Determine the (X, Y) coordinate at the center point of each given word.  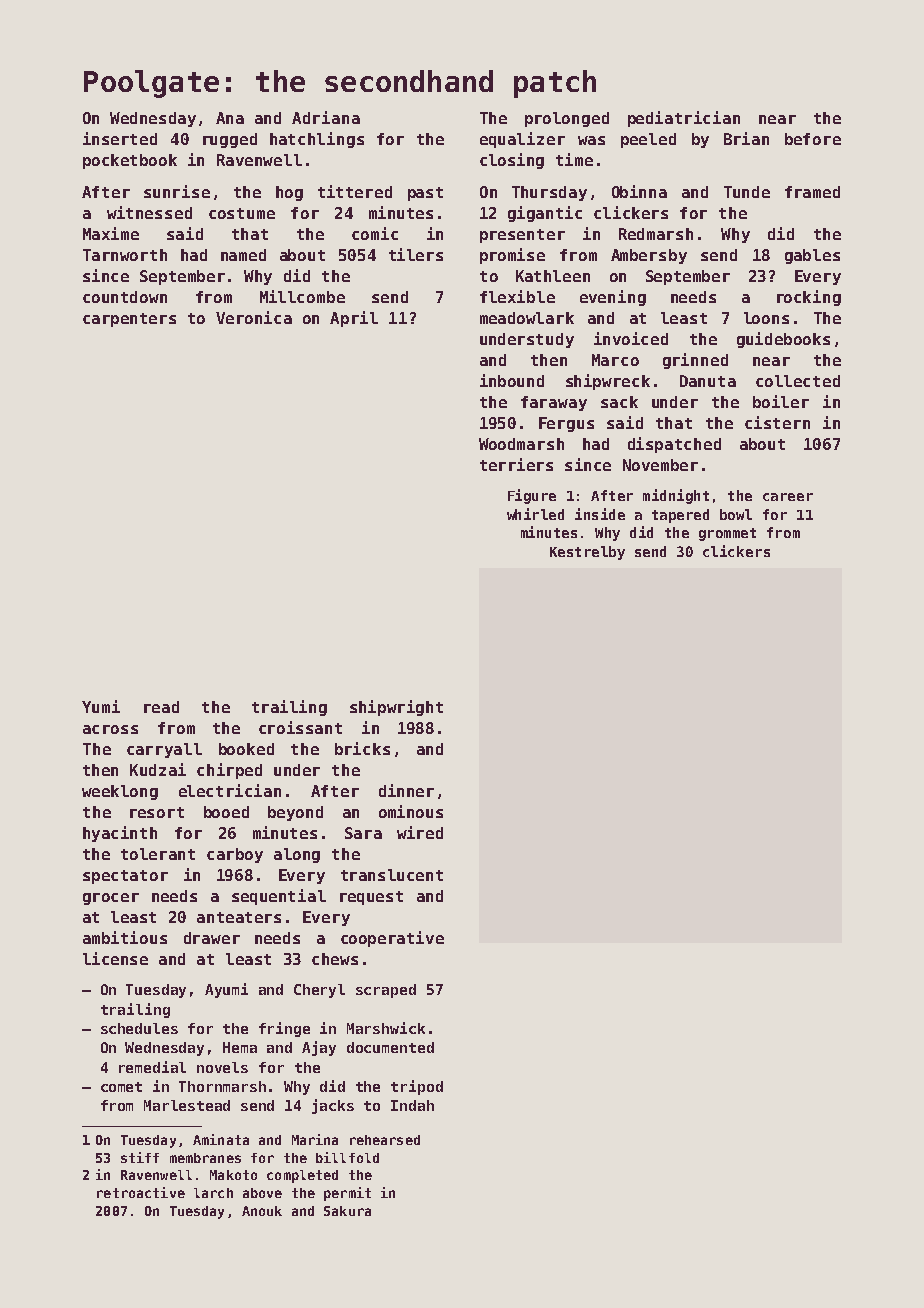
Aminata (221, 1139)
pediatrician (684, 119)
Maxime (111, 233)
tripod (417, 1087)
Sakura (347, 1211)
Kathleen (553, 276)
